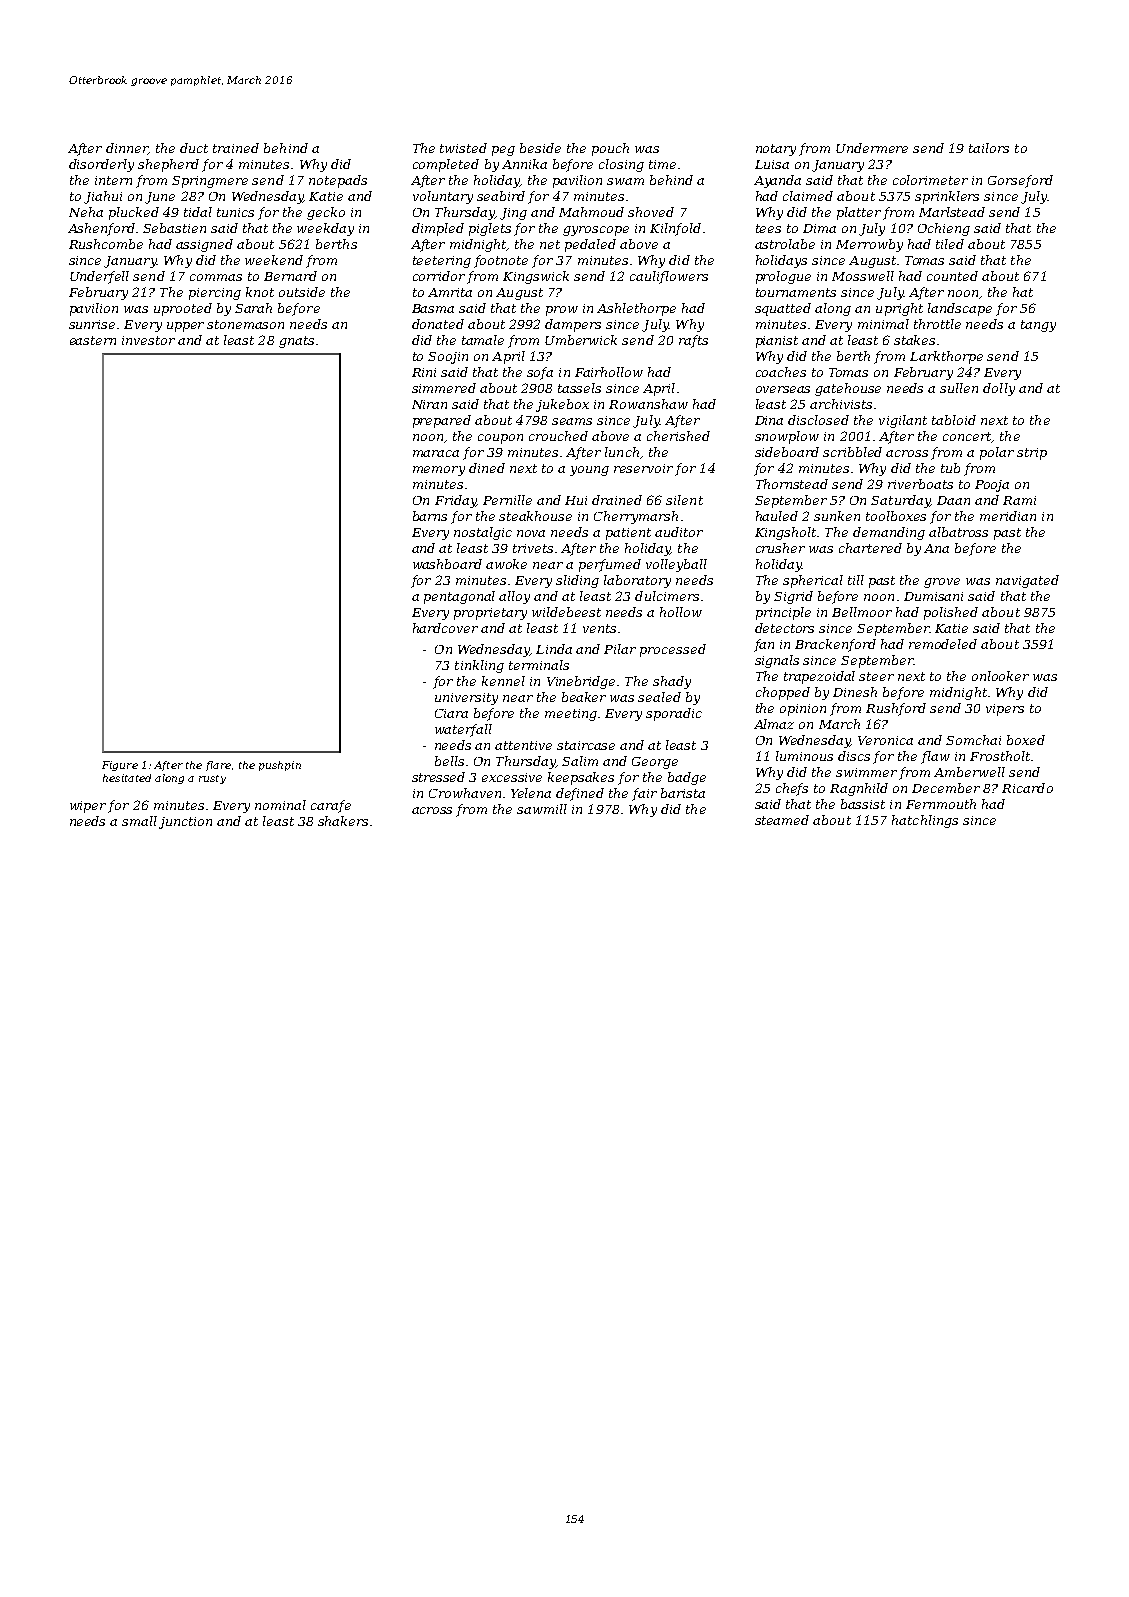 This document has width=1129, height=1597. Describe the element at coordinates (127, 149) in the document. I see `dinner` at that location.
